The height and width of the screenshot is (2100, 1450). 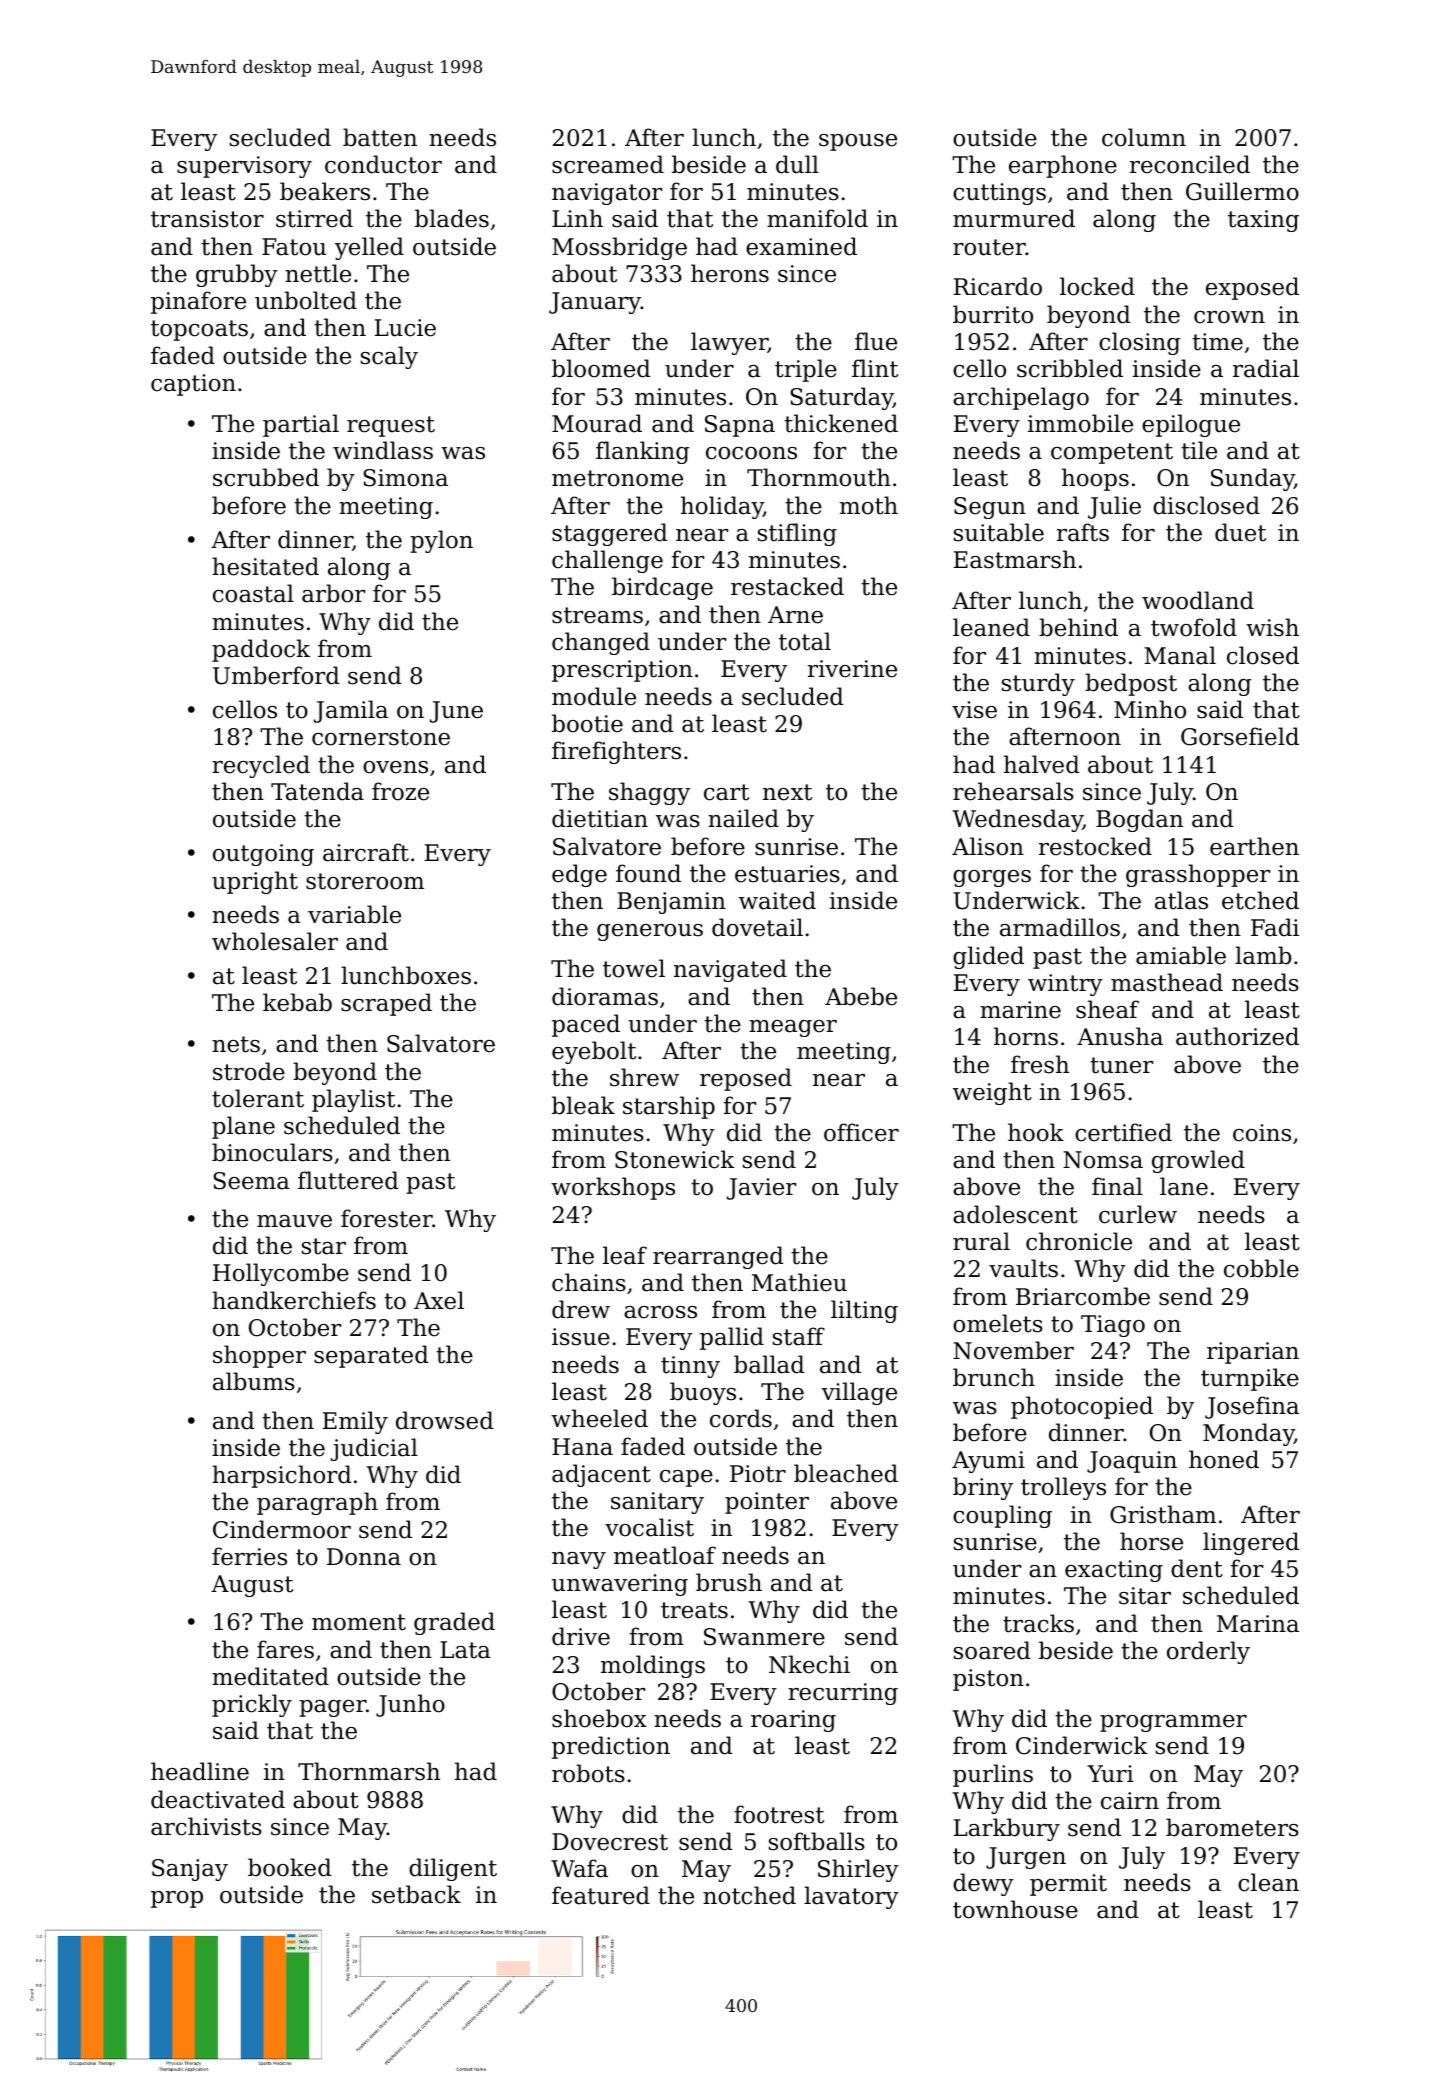 What do you see at coordinates (1198, 600) in the screenshot?
I see `woodland` at bounding box center [1198, 600].
